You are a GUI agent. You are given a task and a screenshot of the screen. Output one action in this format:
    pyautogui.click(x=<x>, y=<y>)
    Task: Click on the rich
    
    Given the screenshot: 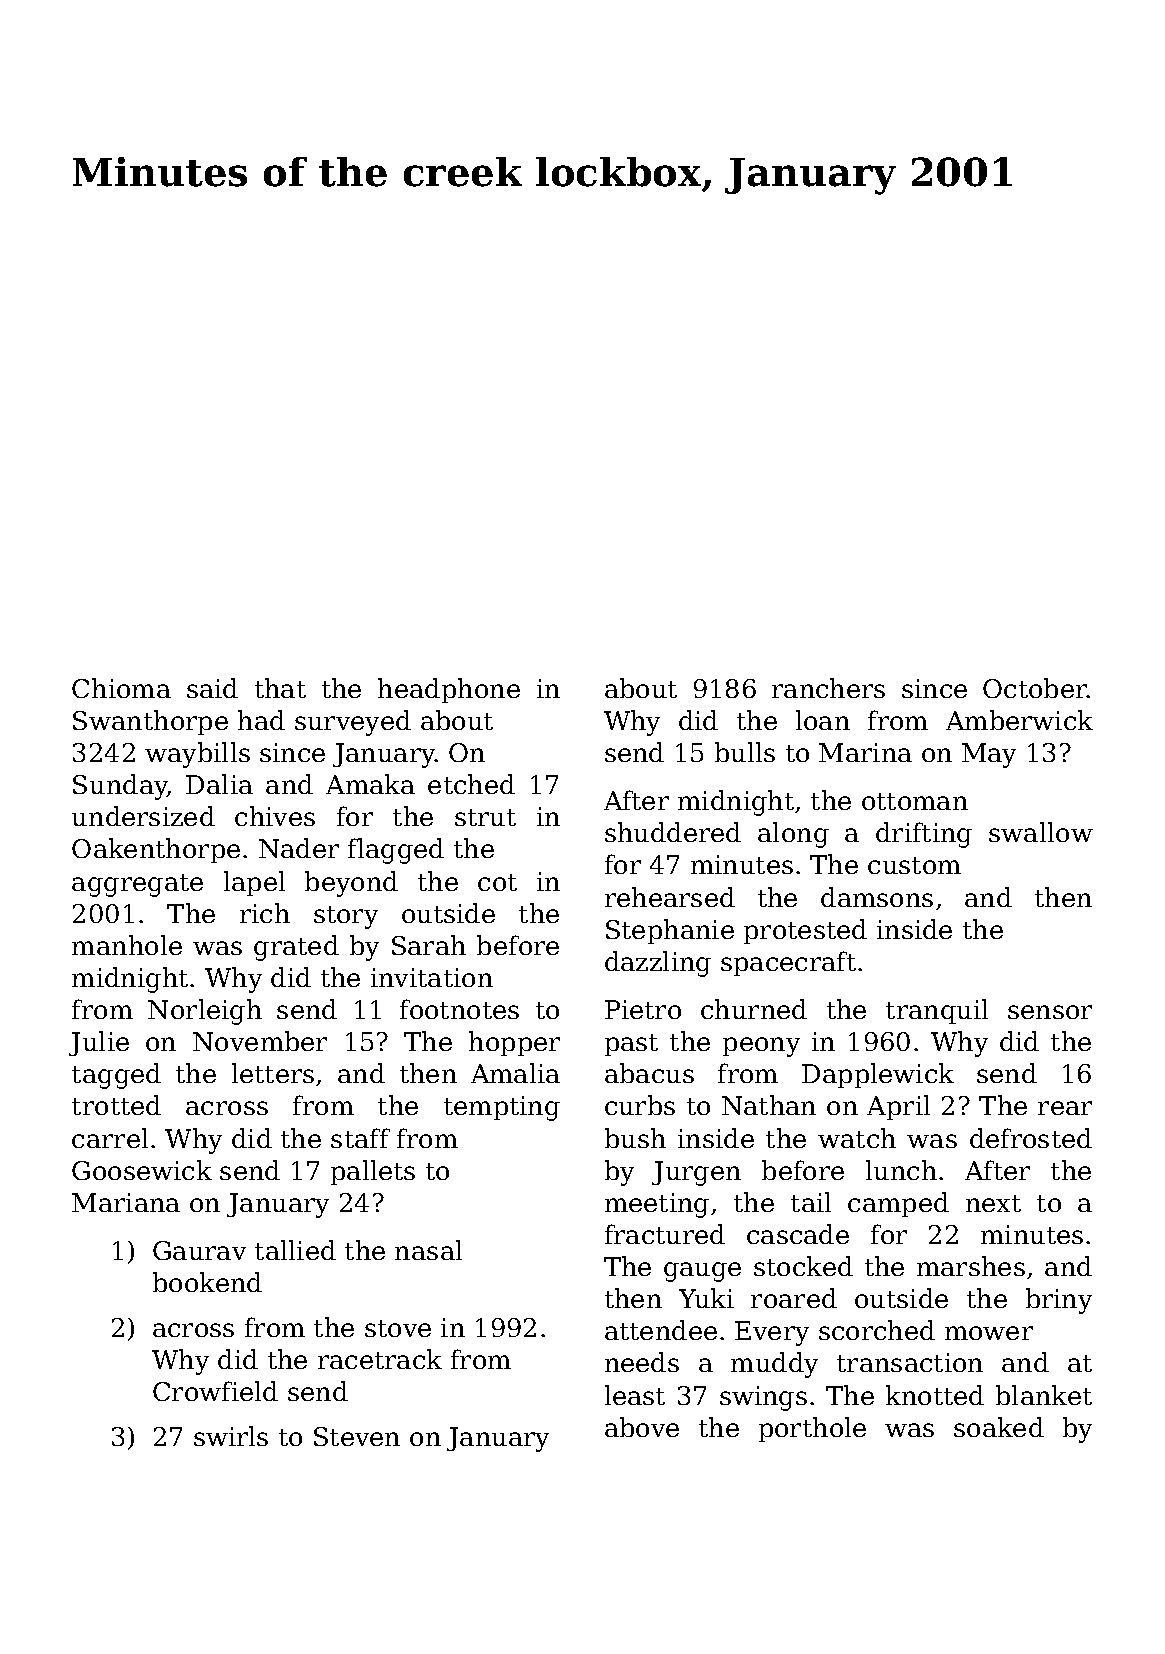 What is the action you would take?
    pyautogui.click(x=265, y=913)
